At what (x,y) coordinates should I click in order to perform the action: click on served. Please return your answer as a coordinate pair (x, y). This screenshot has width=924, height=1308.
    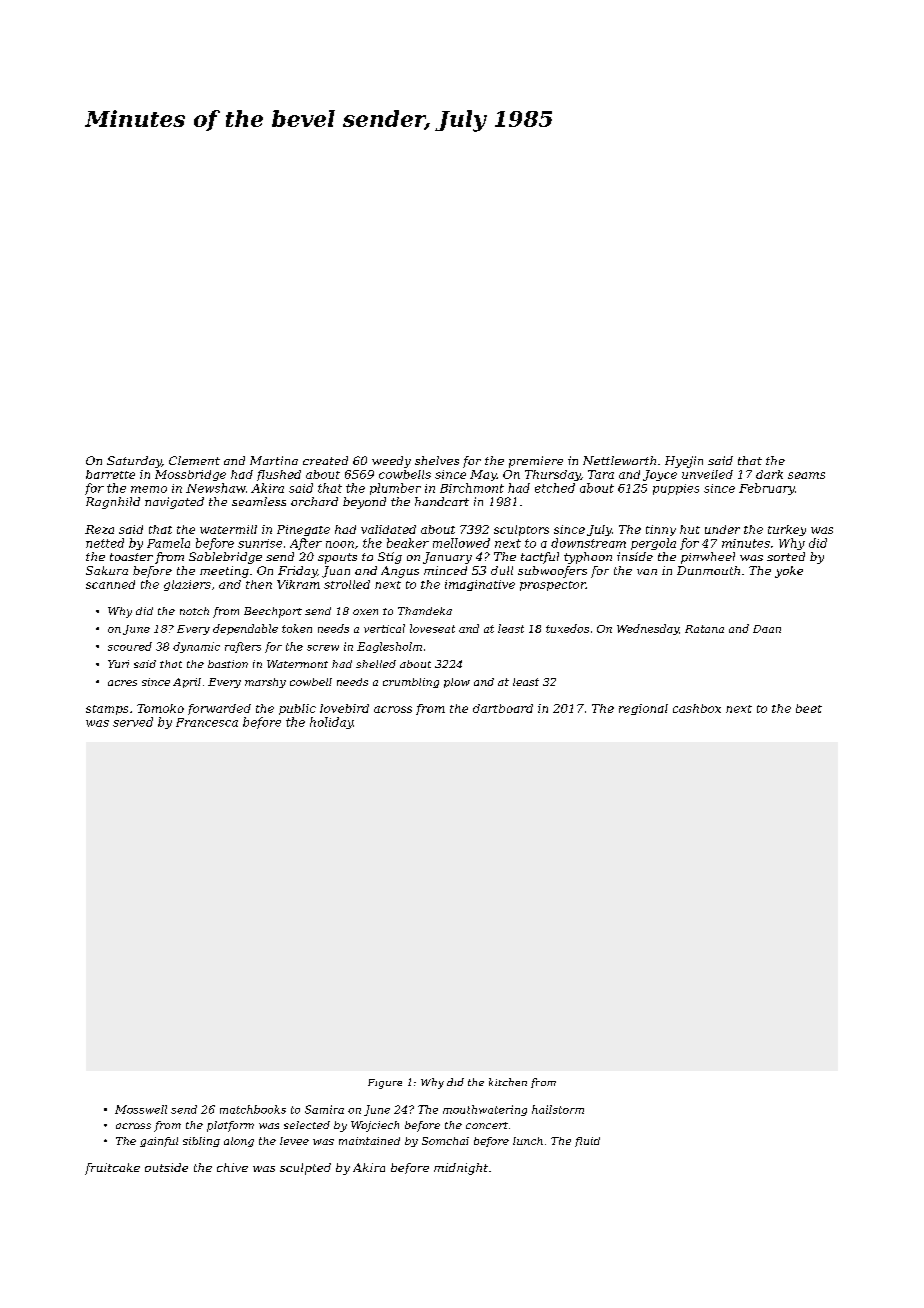
    Looking at the image, I should click on (133, 722).
